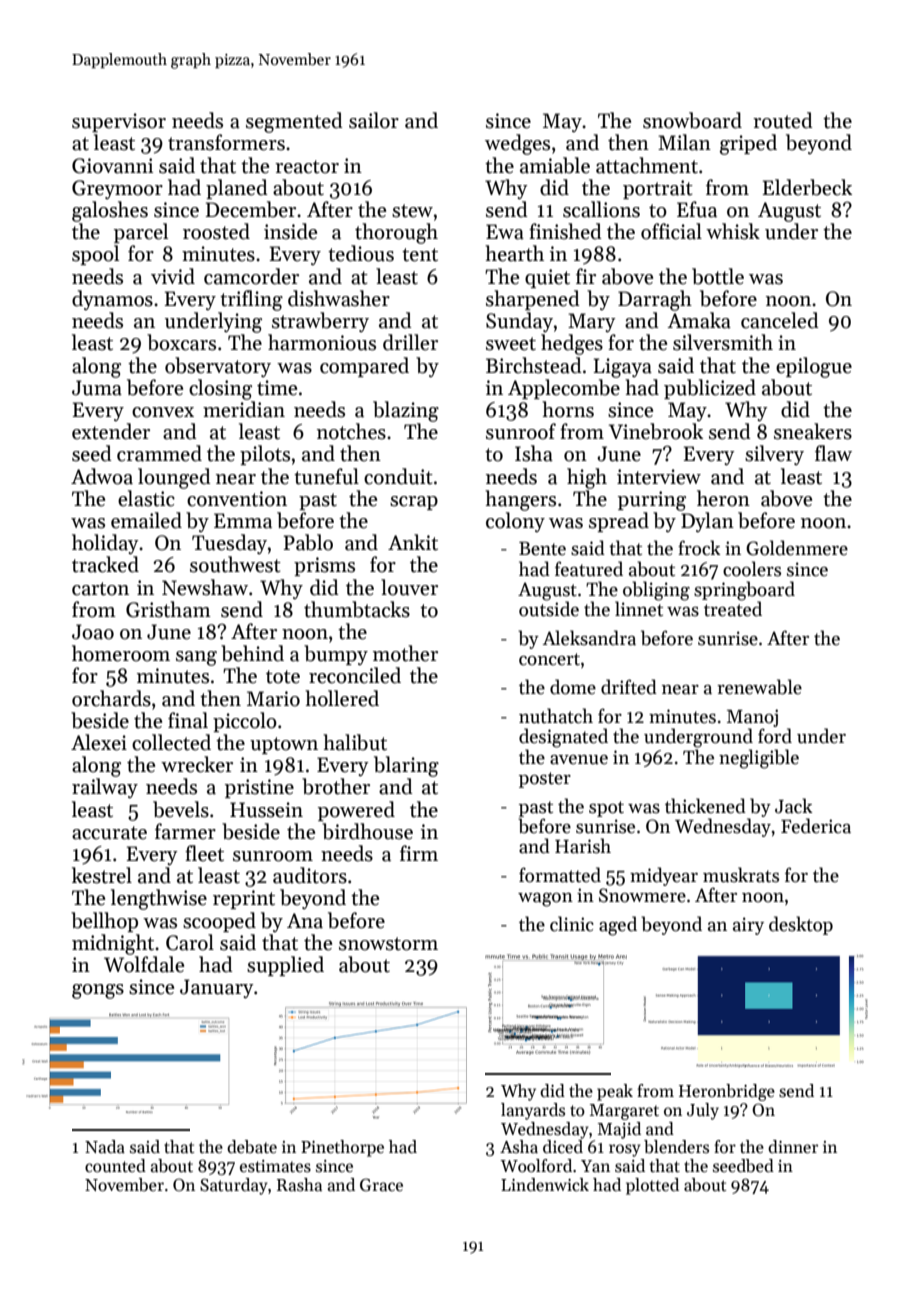  What do you see at coordinates (98, 991) in the page?
I see `gongs` at bounding box center [98, 991].
